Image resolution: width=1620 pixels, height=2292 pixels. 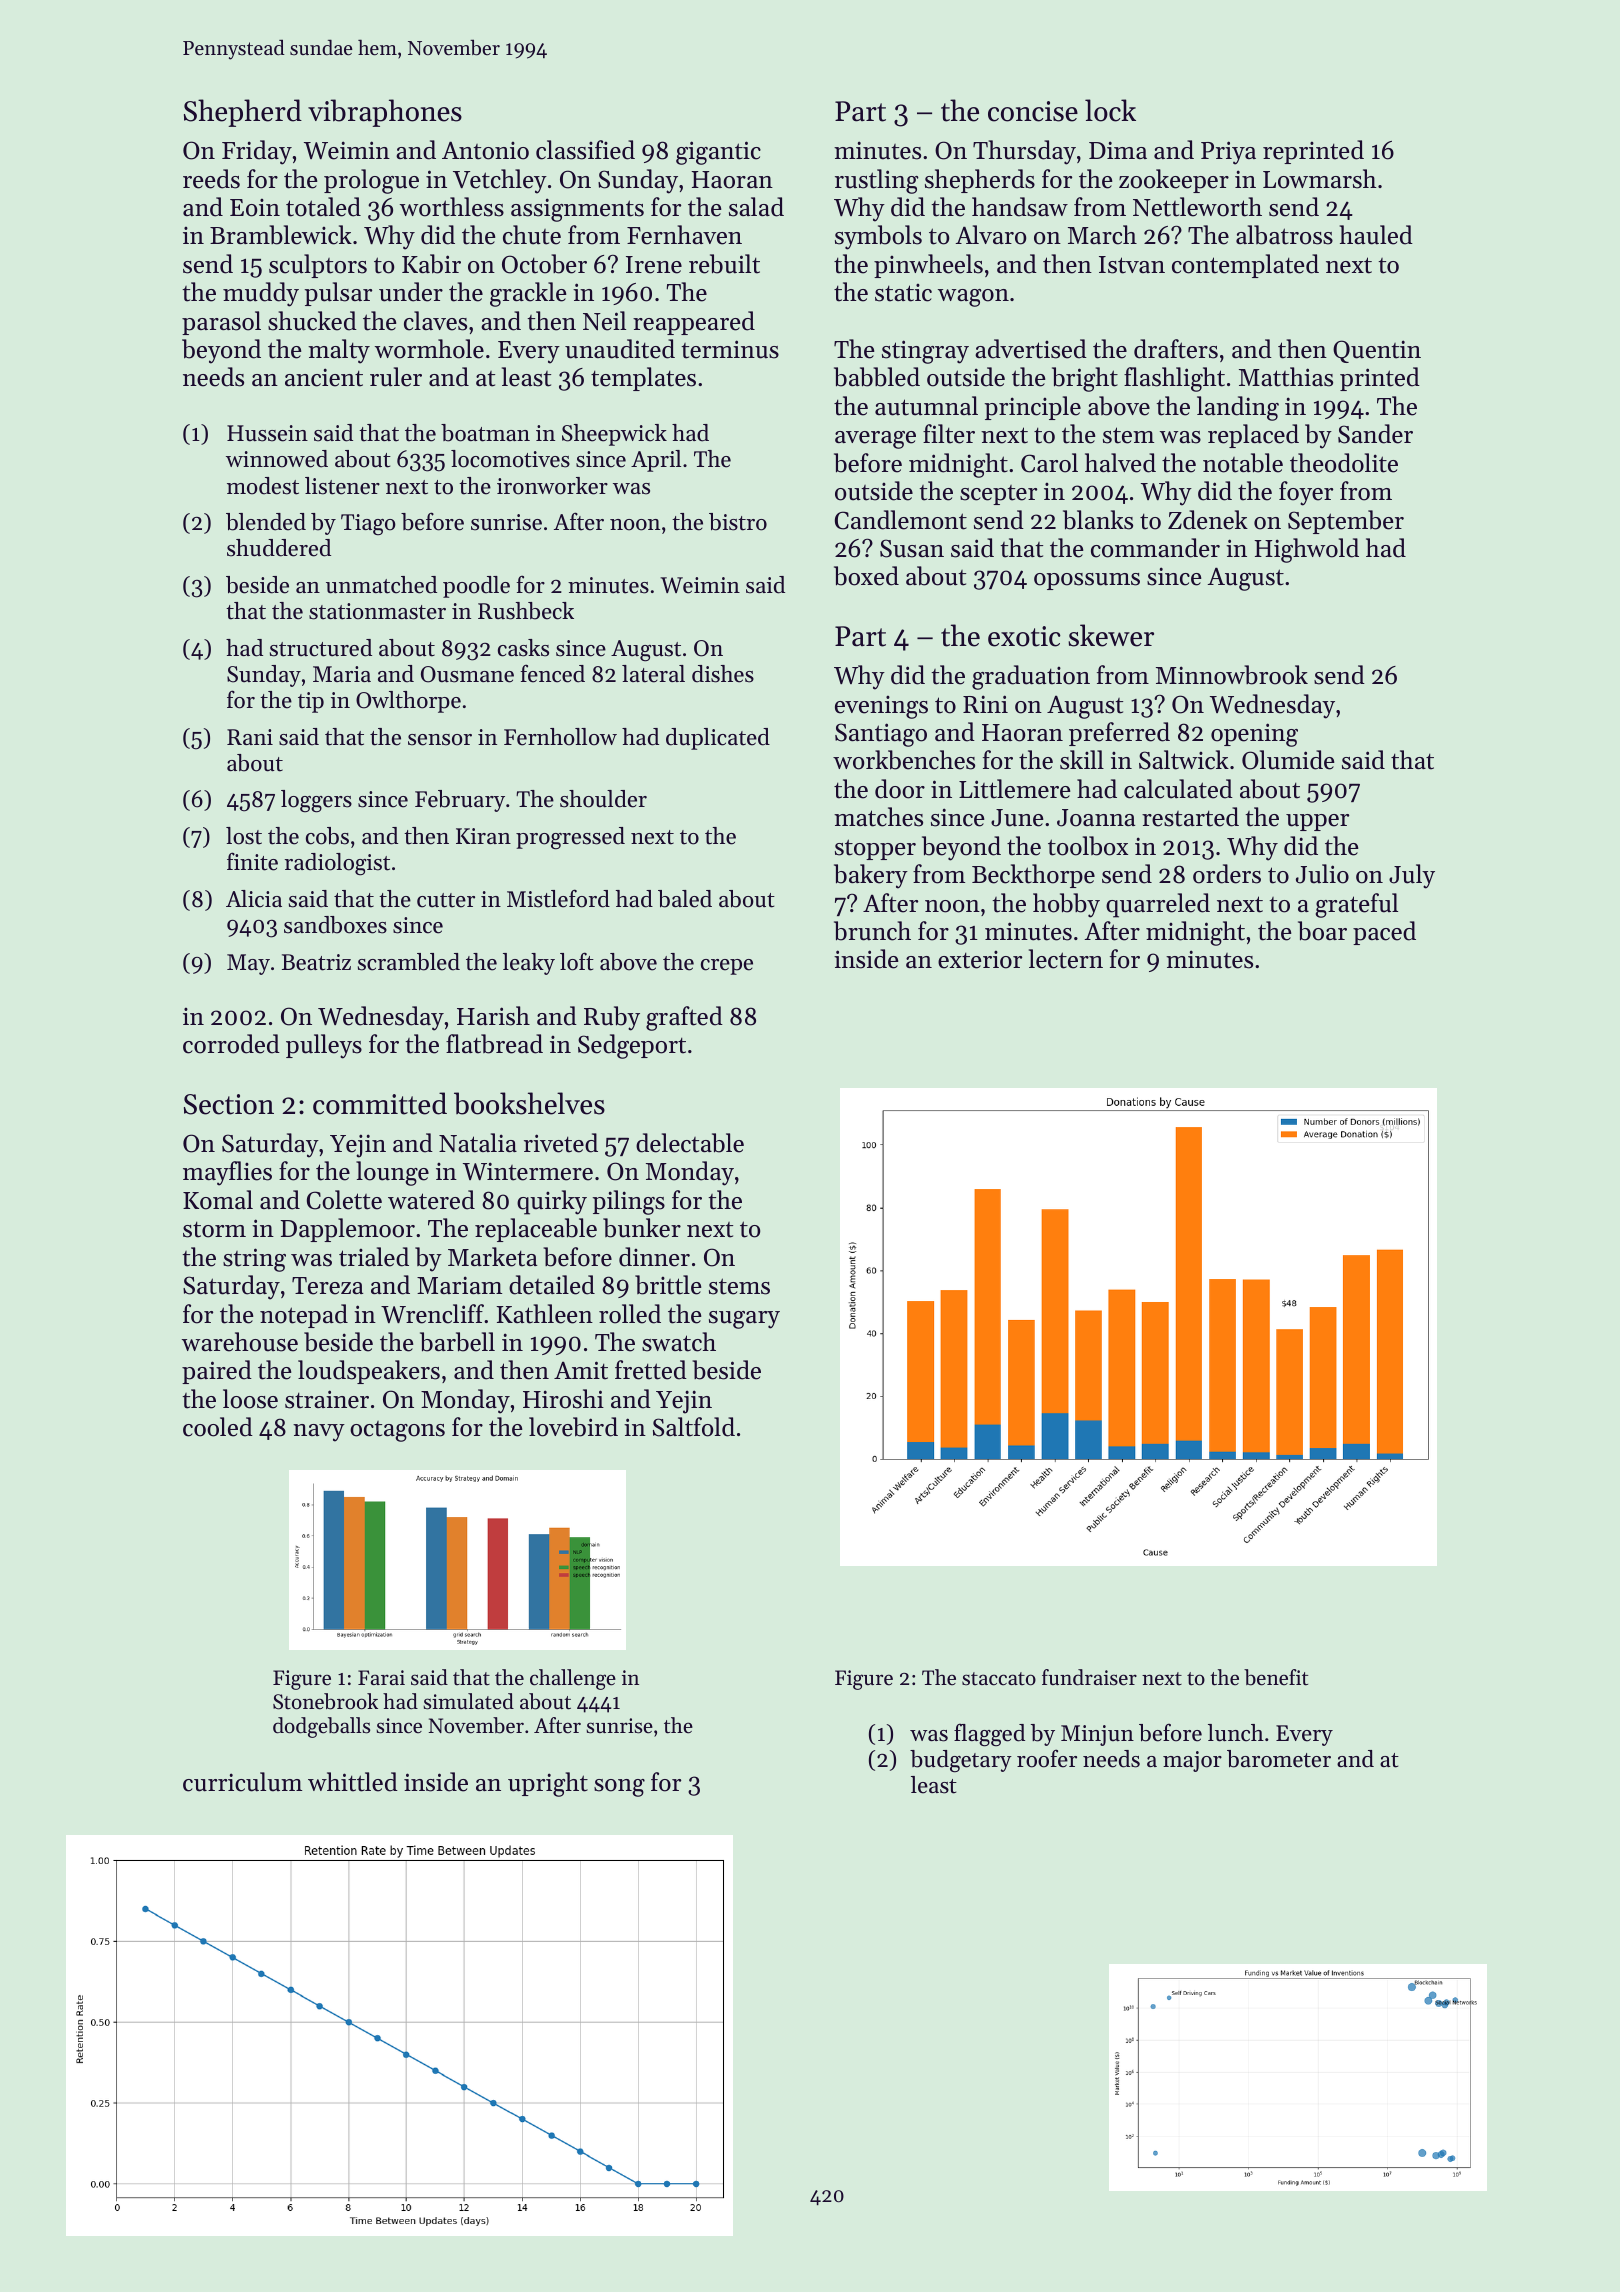 I want to click on Highwold, so click(x=1306, y=550).
